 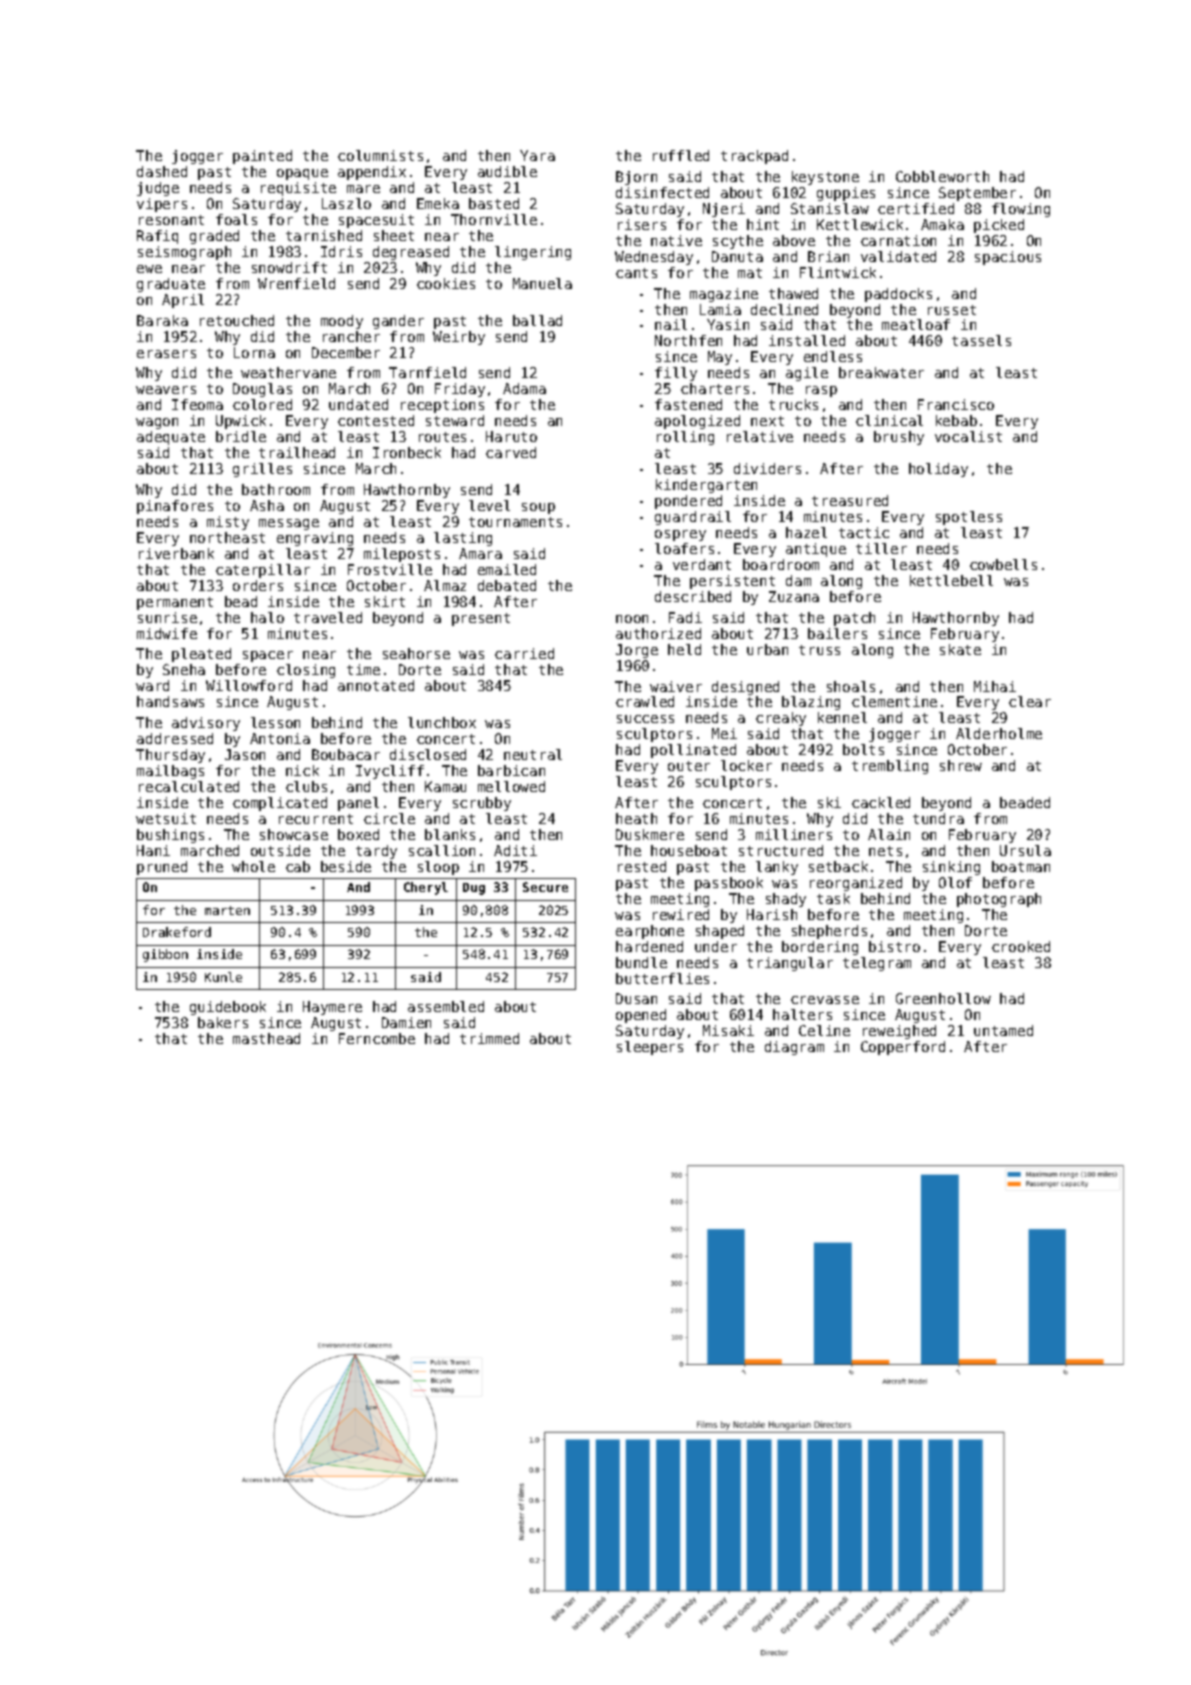 What do you see at coordinates (515, 522) in the screenshot?
I see `tournaments` at bounding box center [515, 522].
